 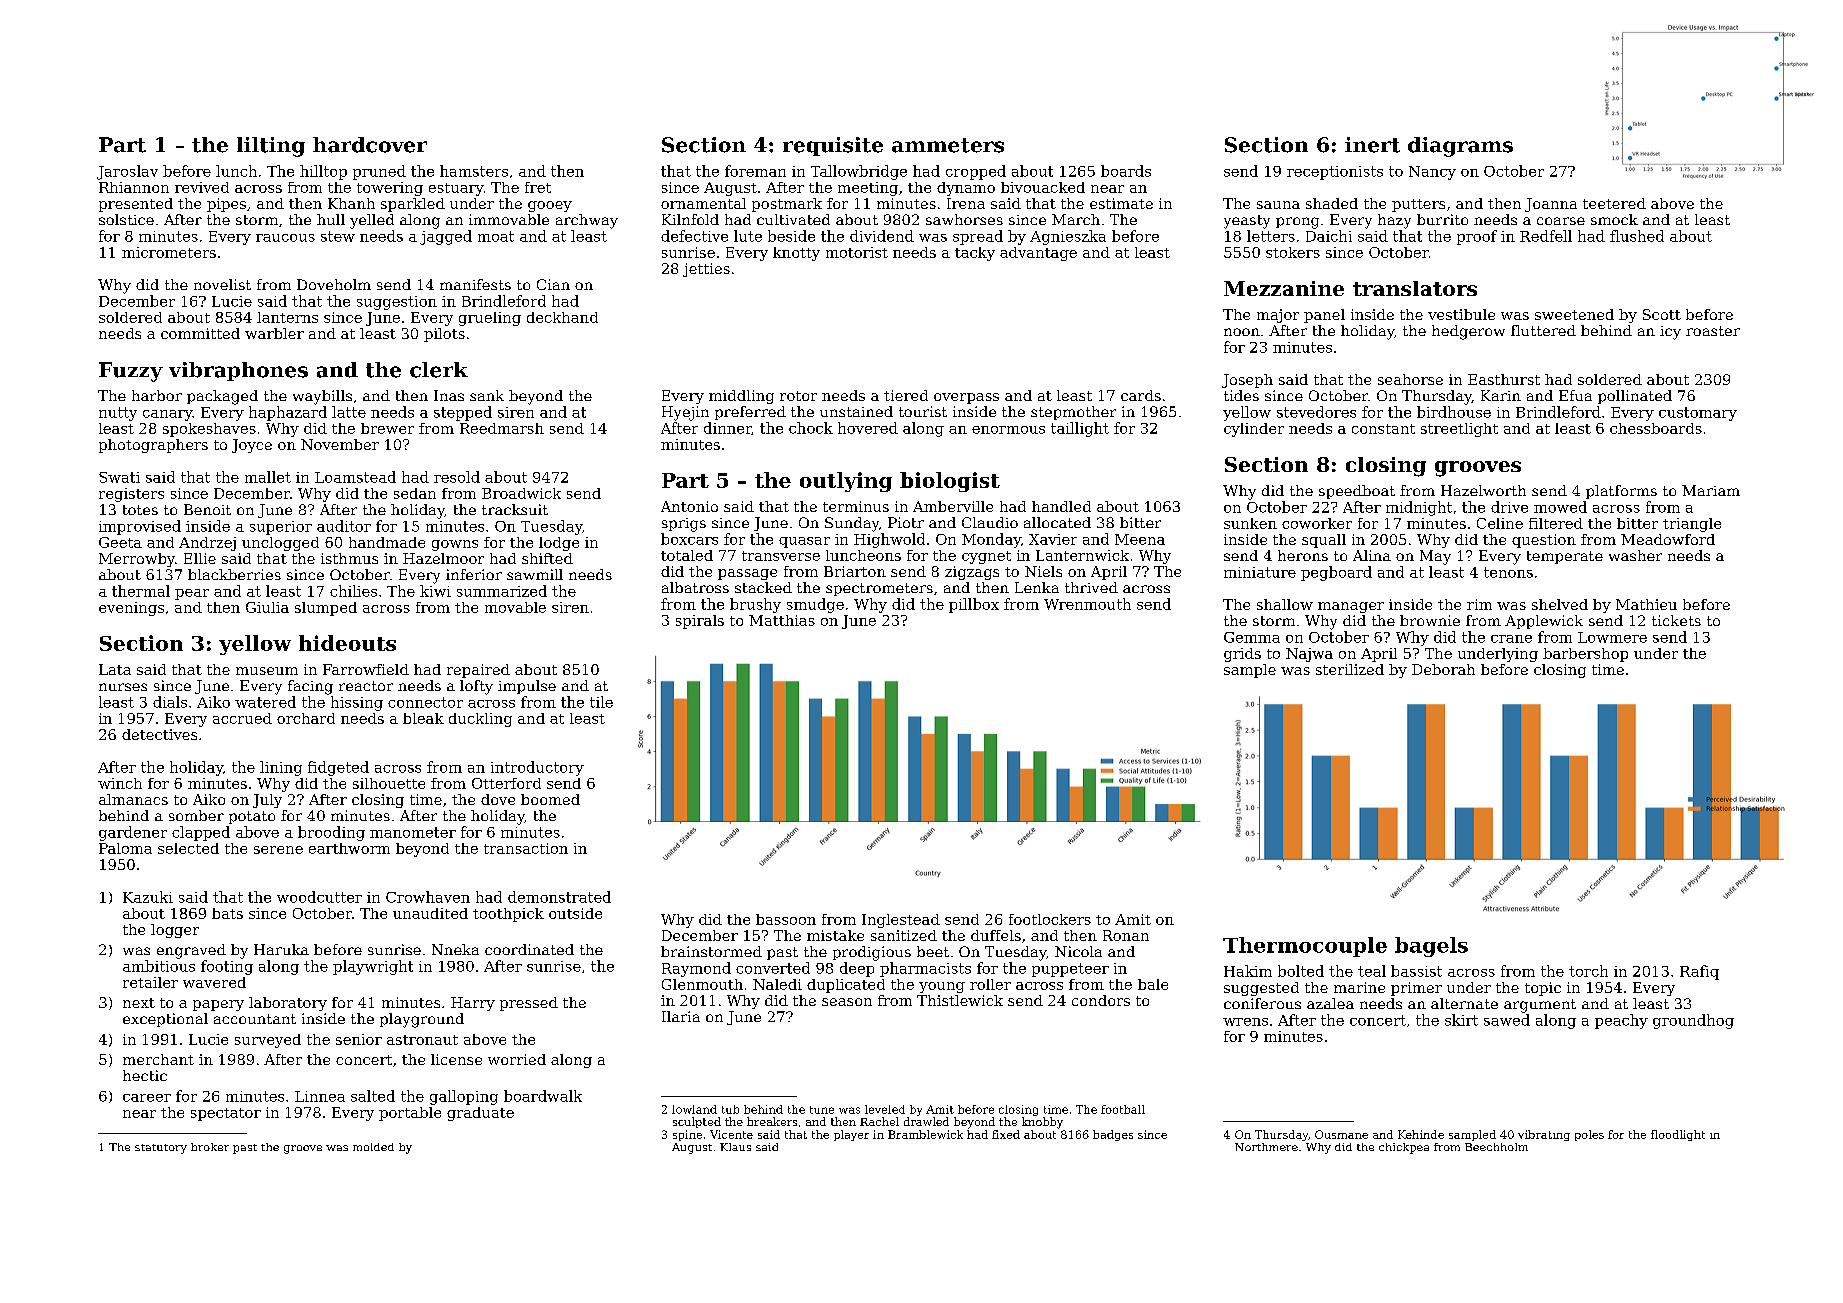 What do you see at coordinates (202, 187) in the image?
I see `revived` at bounding box center [202, 187].
